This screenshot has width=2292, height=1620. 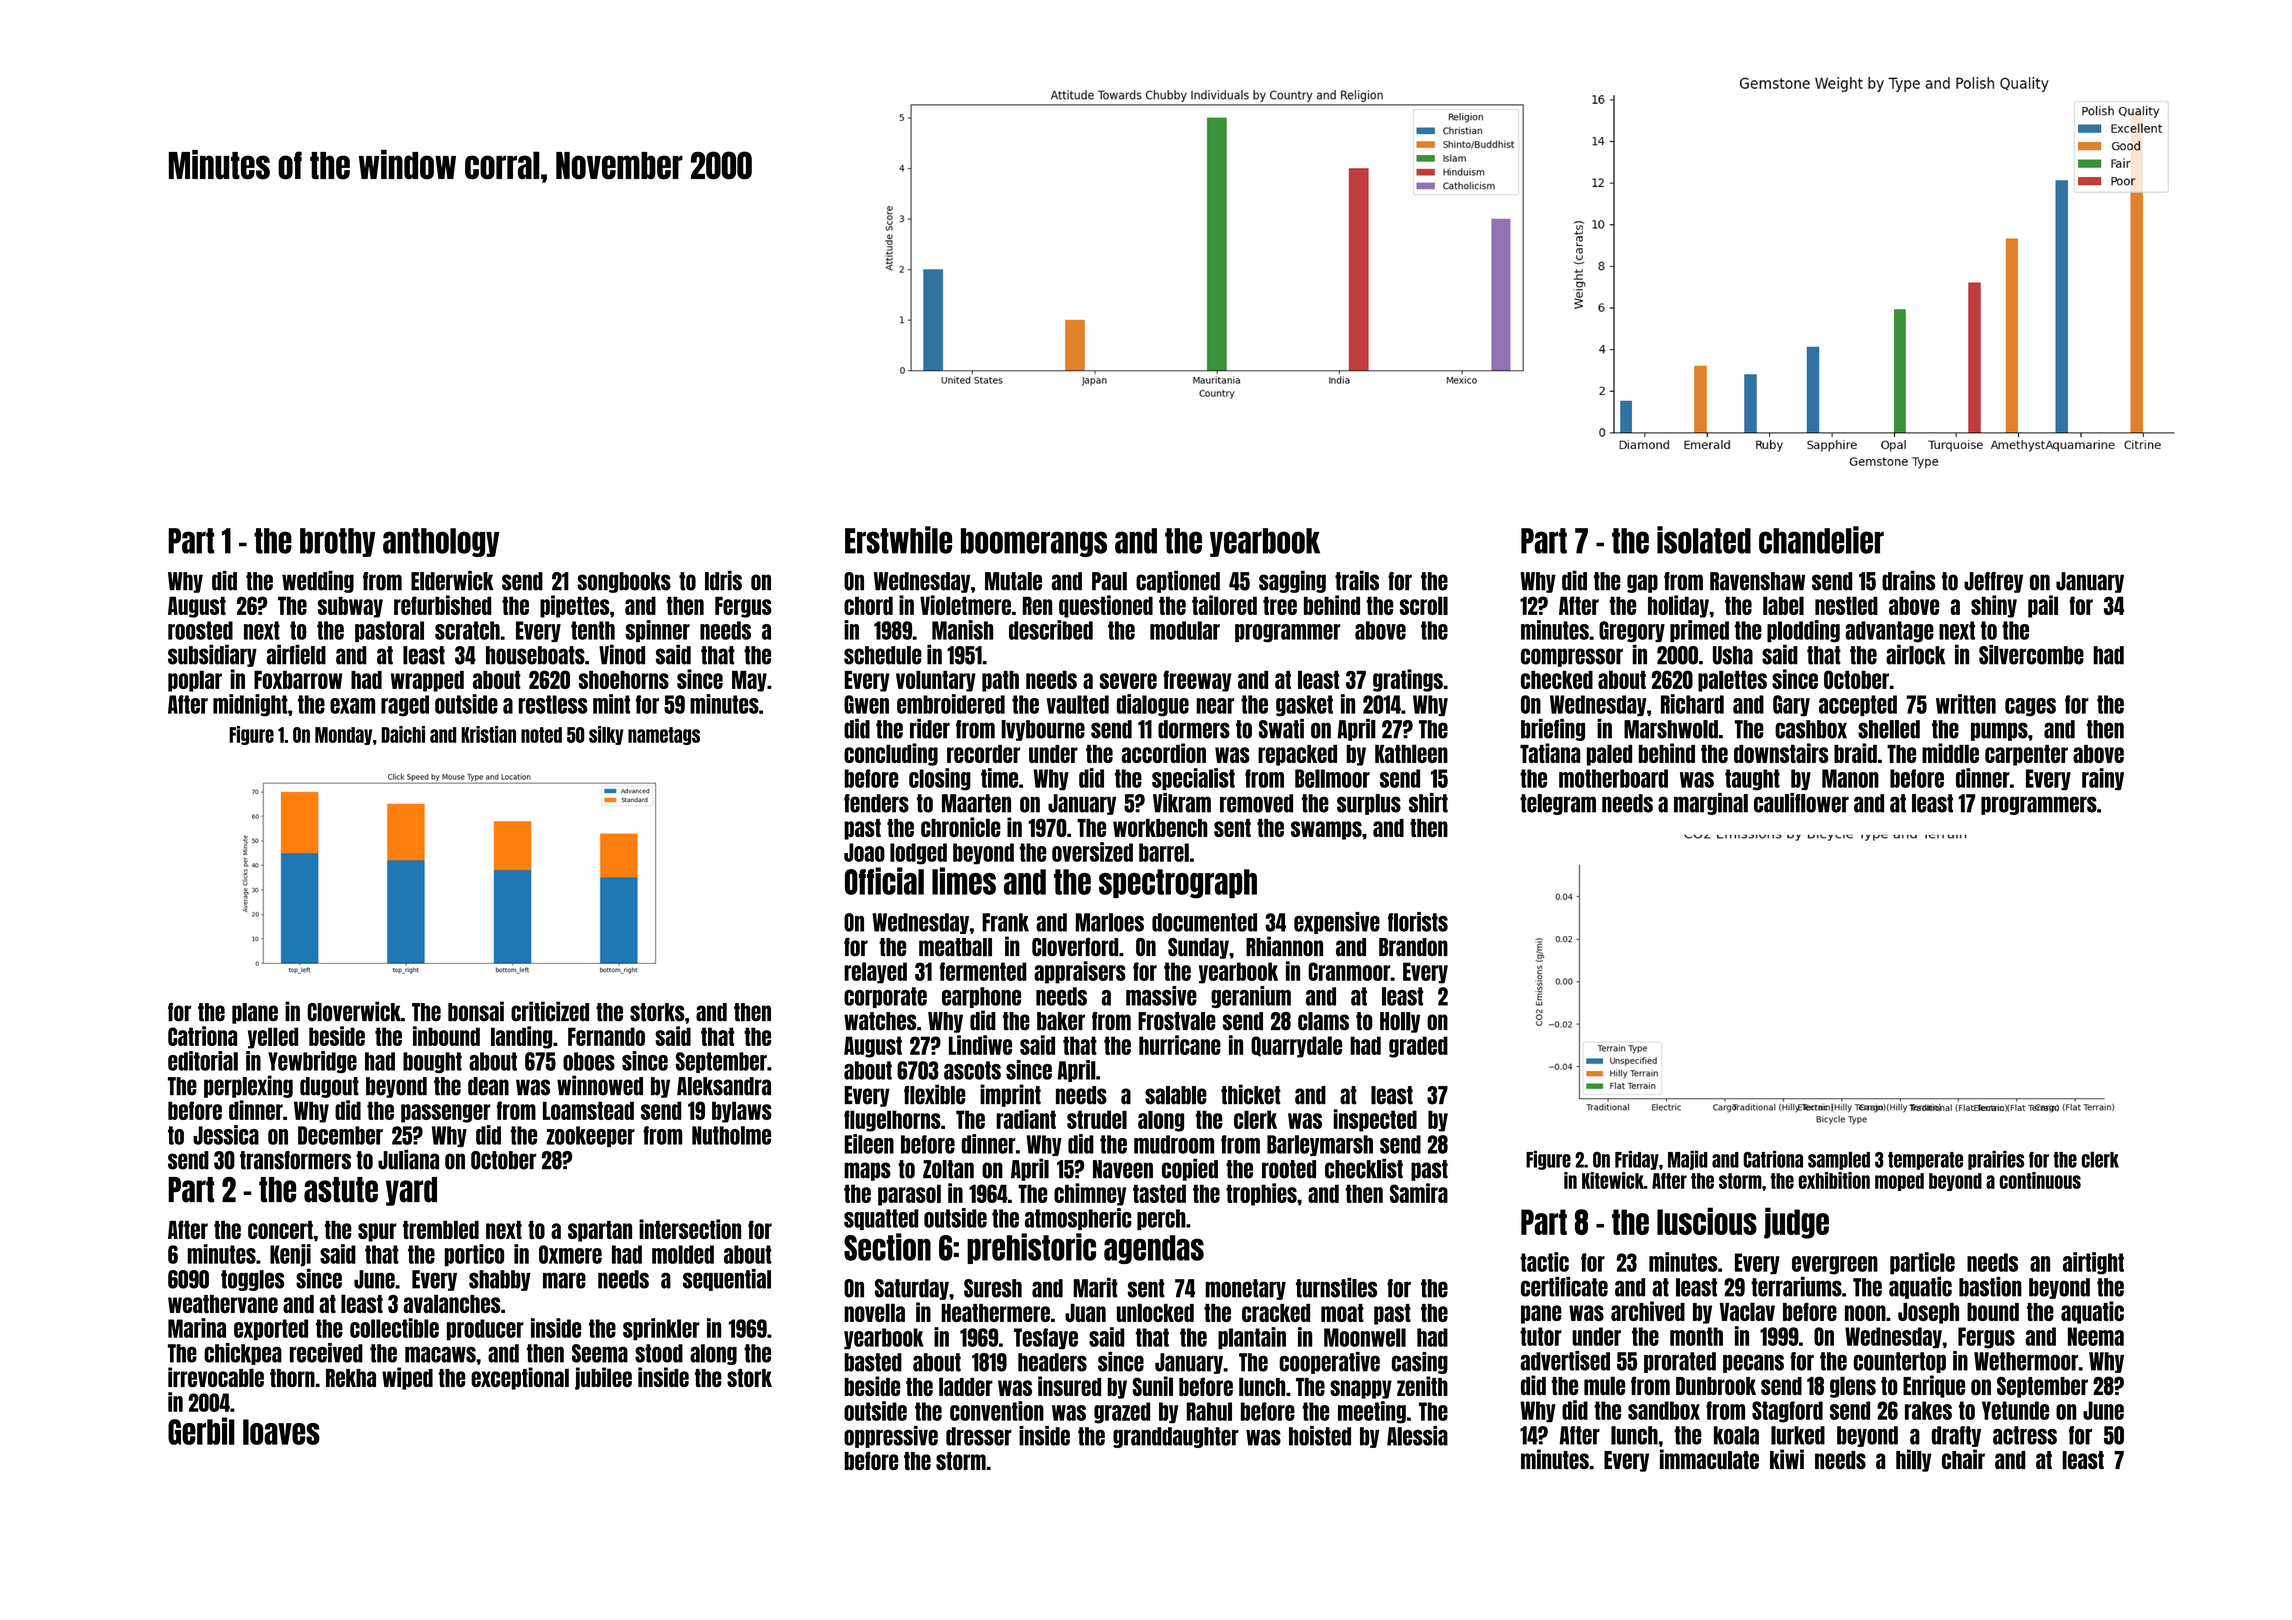 I want to click on oppressive, so click(x=891, y=1437).
